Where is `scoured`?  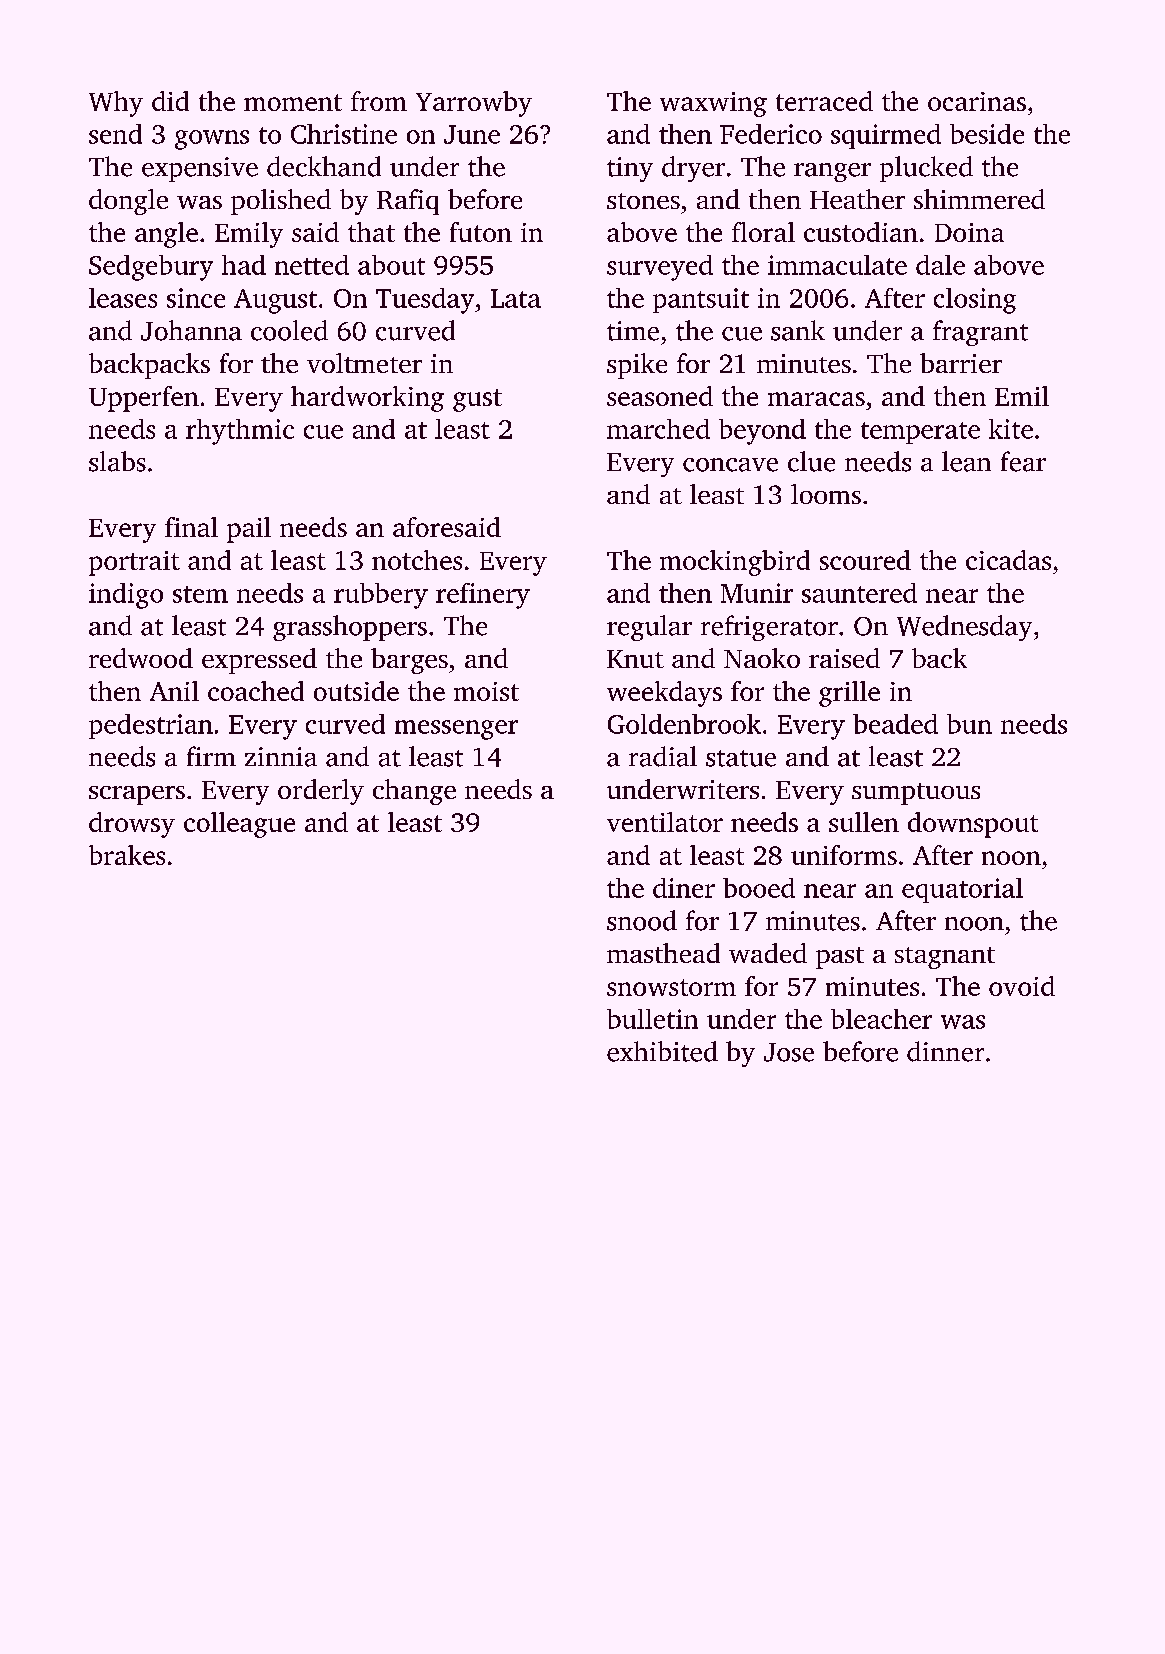
scoured is located at coordinates (865, 560).
